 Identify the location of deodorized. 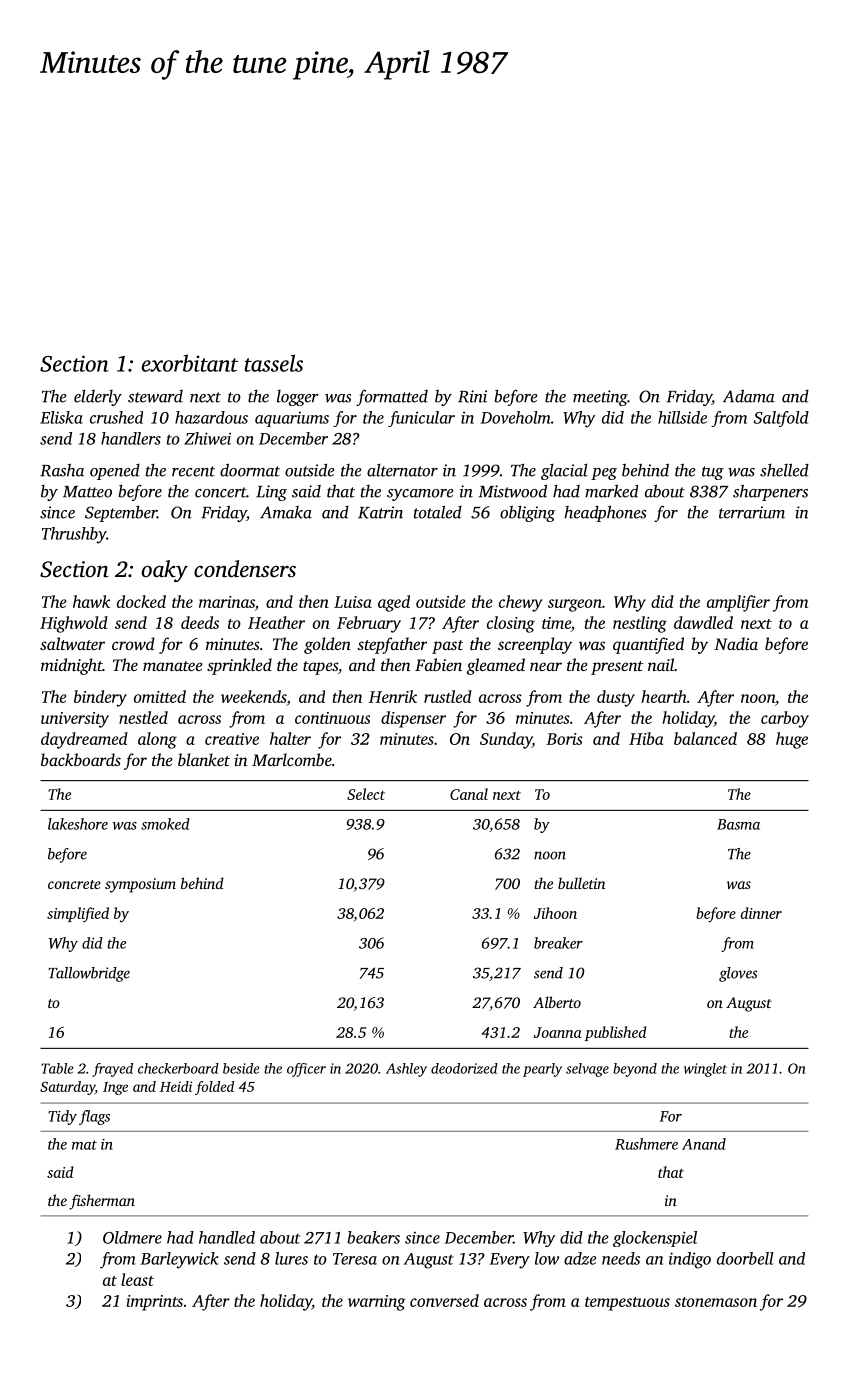
(464, 1068).
